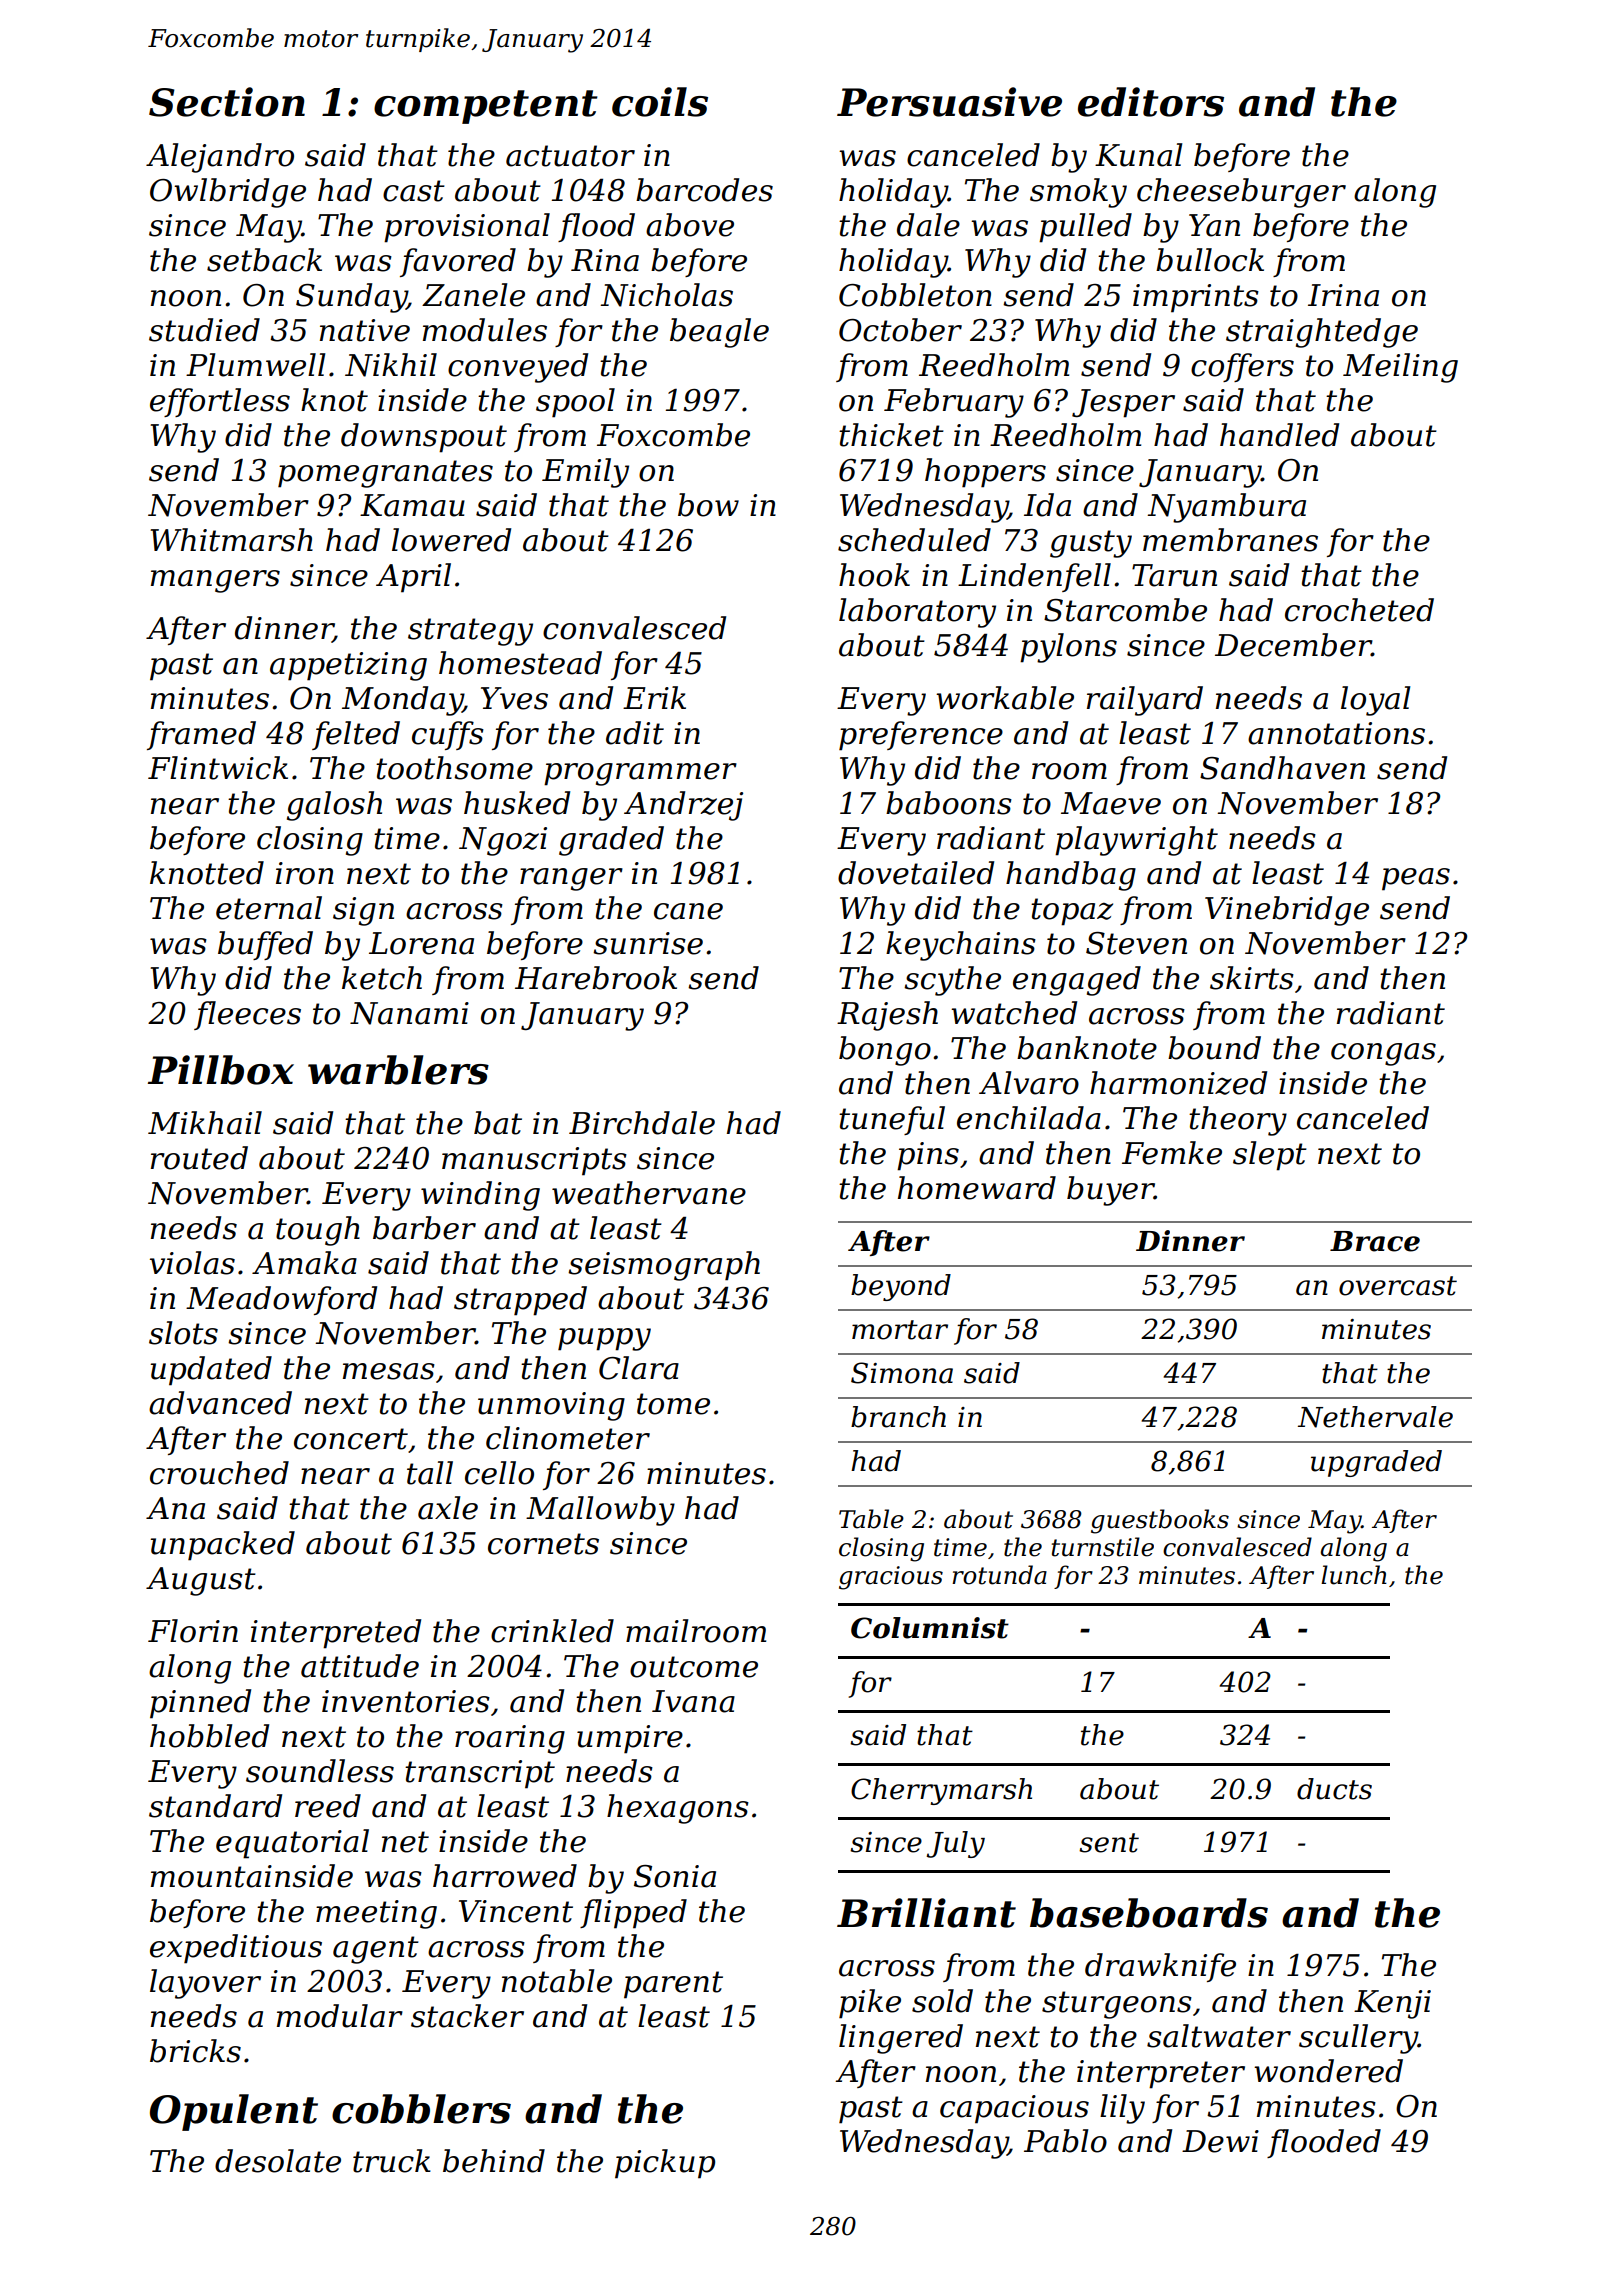 The width and height of the document is (1620, 2292). I want to click on pickup, so click(665, 2164).
